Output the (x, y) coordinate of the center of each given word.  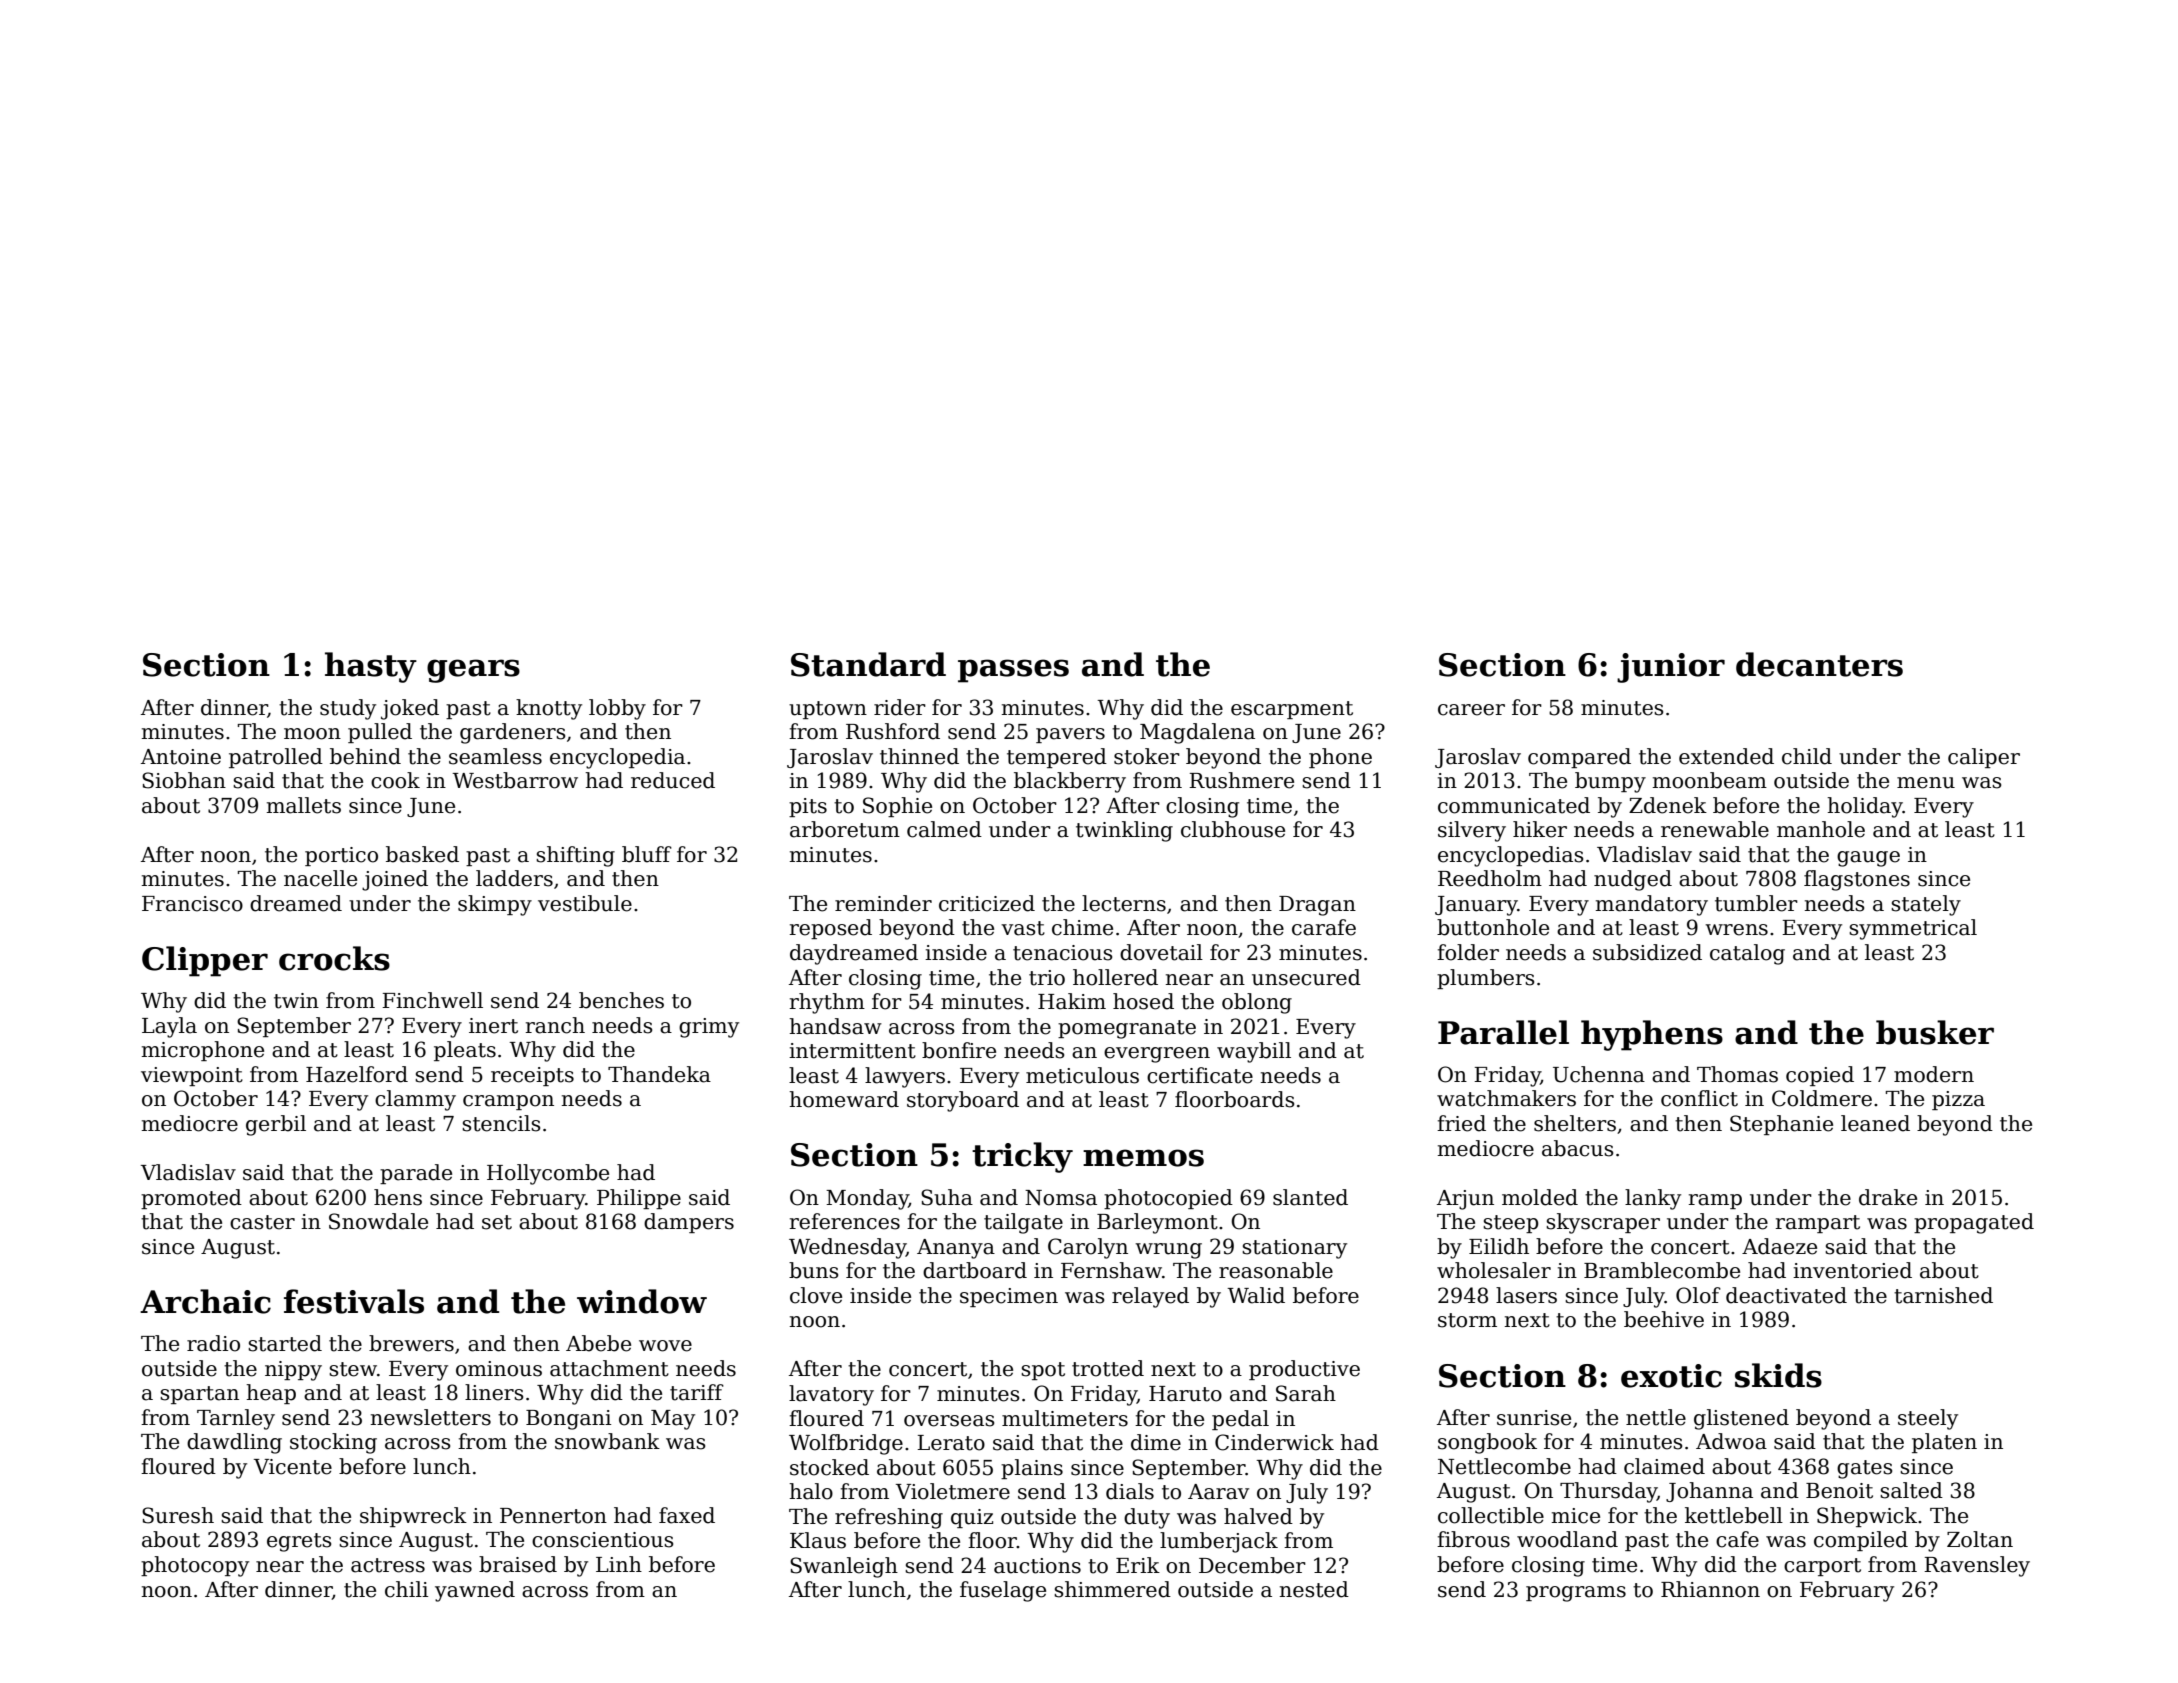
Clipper (205, 961)
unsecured (1306, 977)
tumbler (1756, 903)
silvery (1472, 831)
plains (1032, 1469)
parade (416, 1174)
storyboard (963, 1101)
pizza (1958, 1100)
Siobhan (184, 780)
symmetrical (1913, 929)
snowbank (607, 1441)
